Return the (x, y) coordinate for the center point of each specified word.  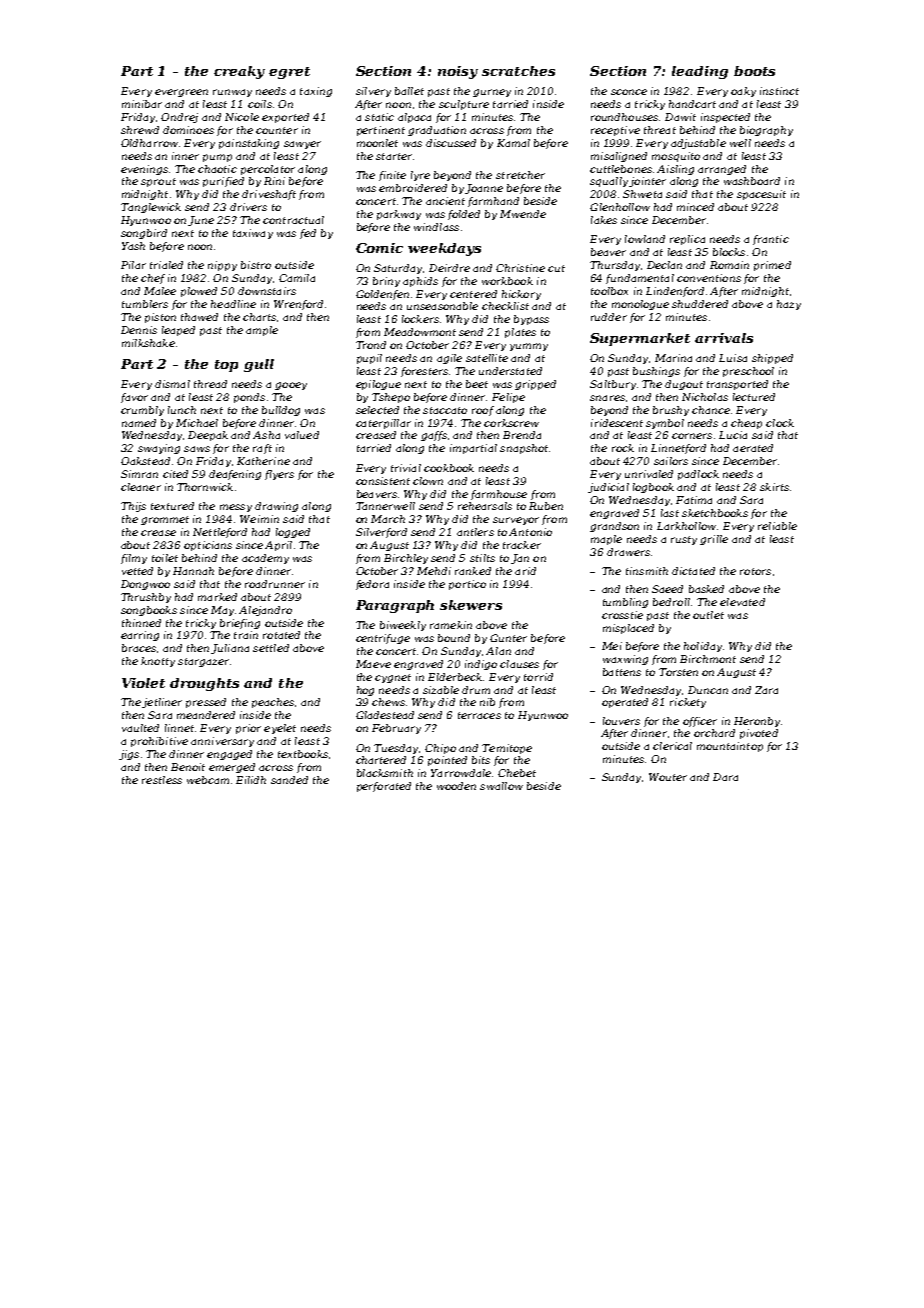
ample (262, 331)
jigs (129, 755)
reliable (777, 526)
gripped (535, 385)
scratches (518, 71)
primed (772, 266)
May (222, 611)
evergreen (181, 93)
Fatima (694, 500)
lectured (754, 397)
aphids (420, 282)
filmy (134, 559)
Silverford (381, 533)
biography (766, 131)
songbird (144, 234)
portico (467, 585)
